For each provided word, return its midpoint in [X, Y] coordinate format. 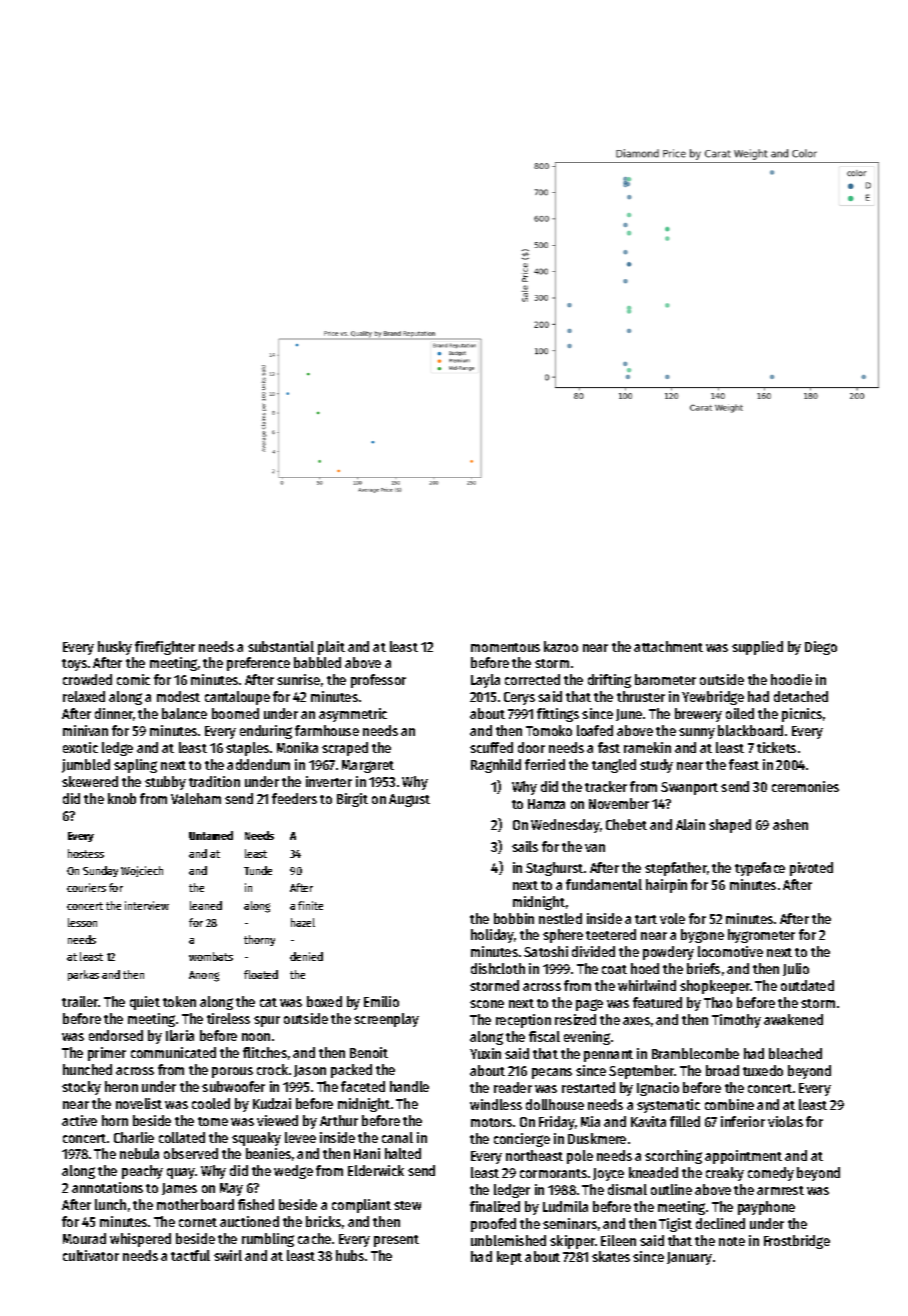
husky [115, 648]
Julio [796, 969]
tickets [776, 747]
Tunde [258, 870]
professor [378, 681]
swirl [228, 1255]
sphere [563, 936]
